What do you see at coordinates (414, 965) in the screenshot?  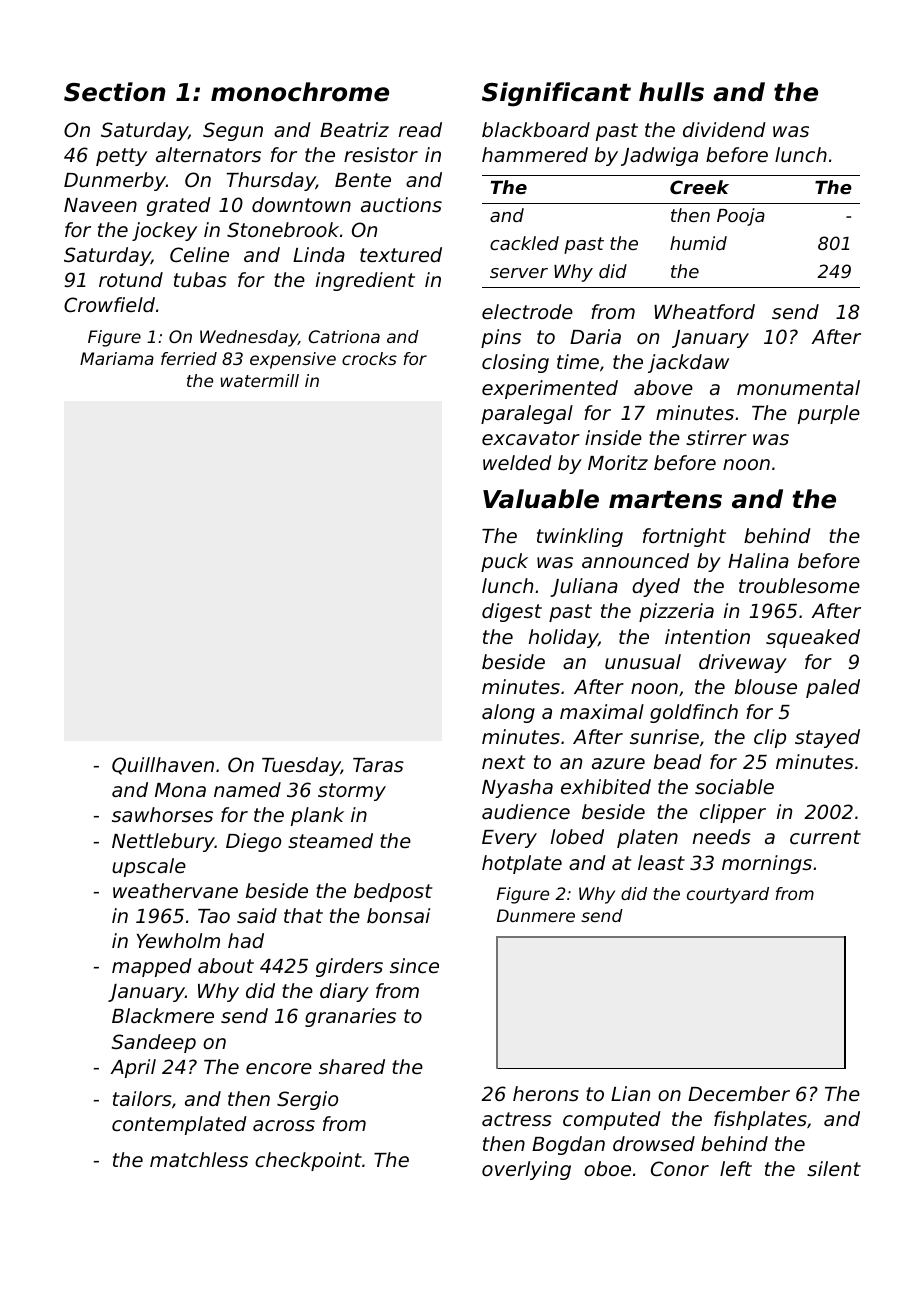 I see `since` at bounding box center [414, 965].
